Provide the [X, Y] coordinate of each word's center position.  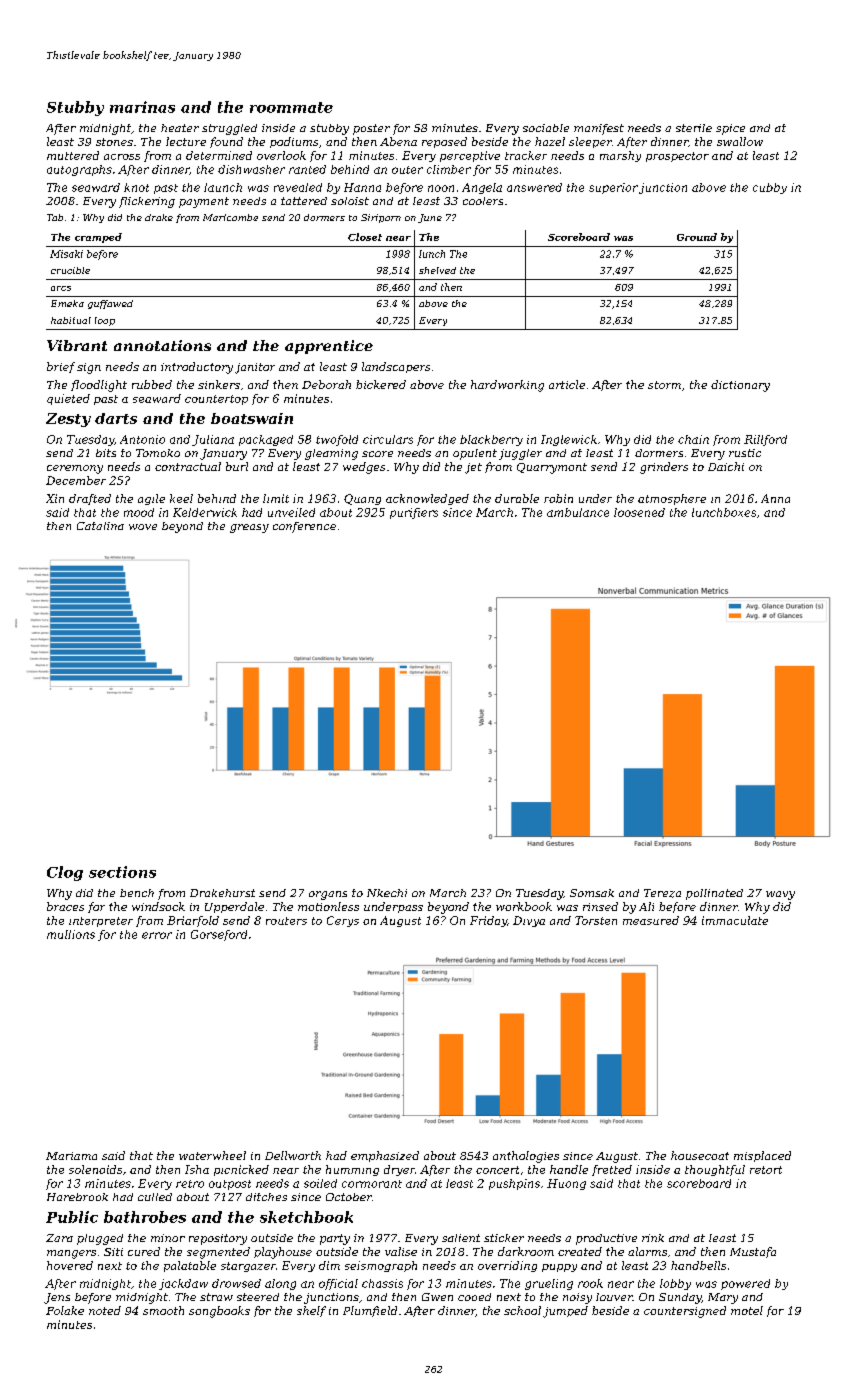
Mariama [71, 1156]
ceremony [75, 469]
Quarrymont [552, 468]
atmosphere [672, 499]
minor [168, 1238]
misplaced [762, 1156]
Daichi [726, 466]
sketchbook [306, 1217]
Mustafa [753, 1252]
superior [613, 188]
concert [497, 1170]
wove [143, 527]
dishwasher [251, 169]
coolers [483, 201]
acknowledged [427, 499]
